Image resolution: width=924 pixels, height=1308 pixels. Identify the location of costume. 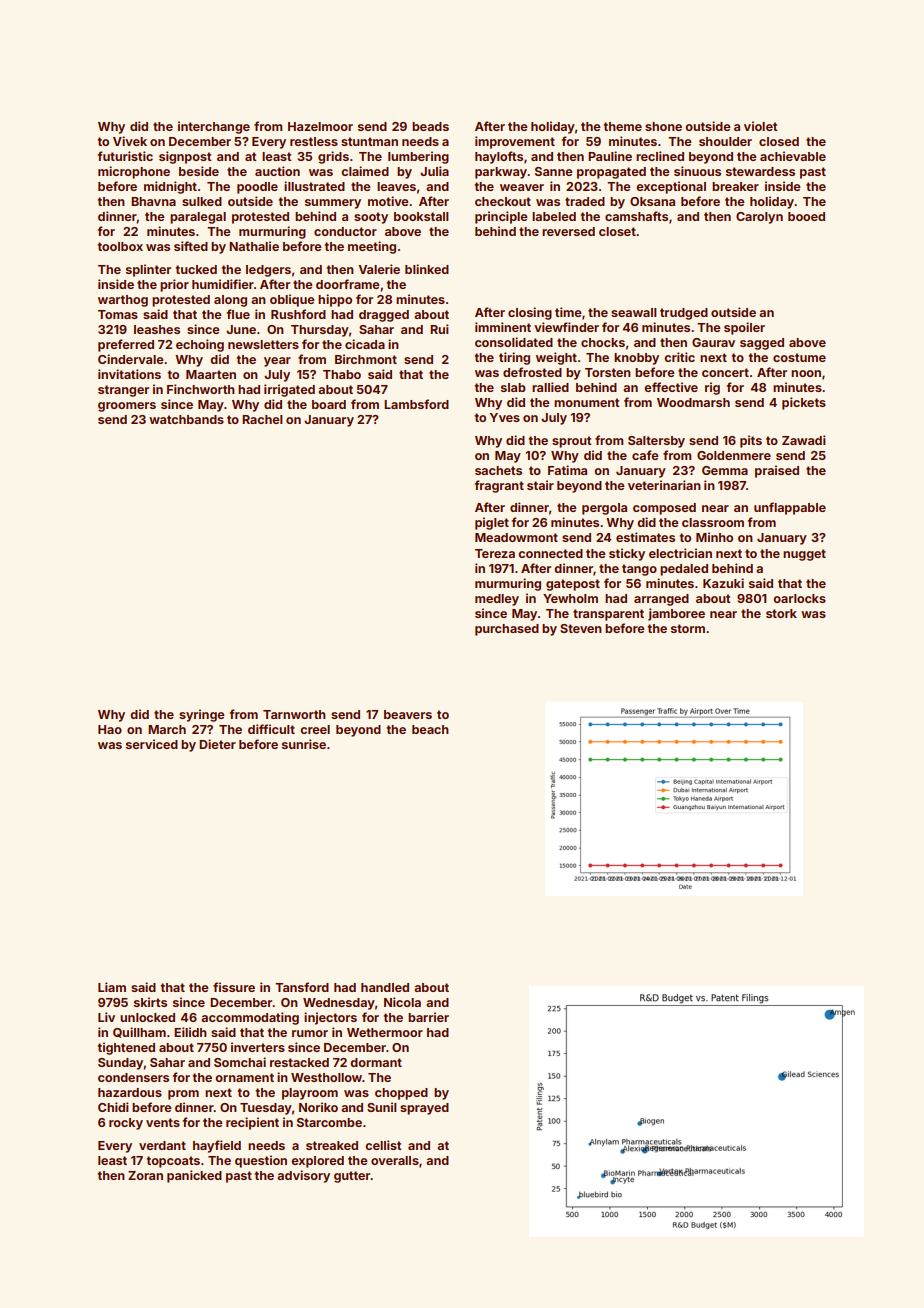
(799, 357).
